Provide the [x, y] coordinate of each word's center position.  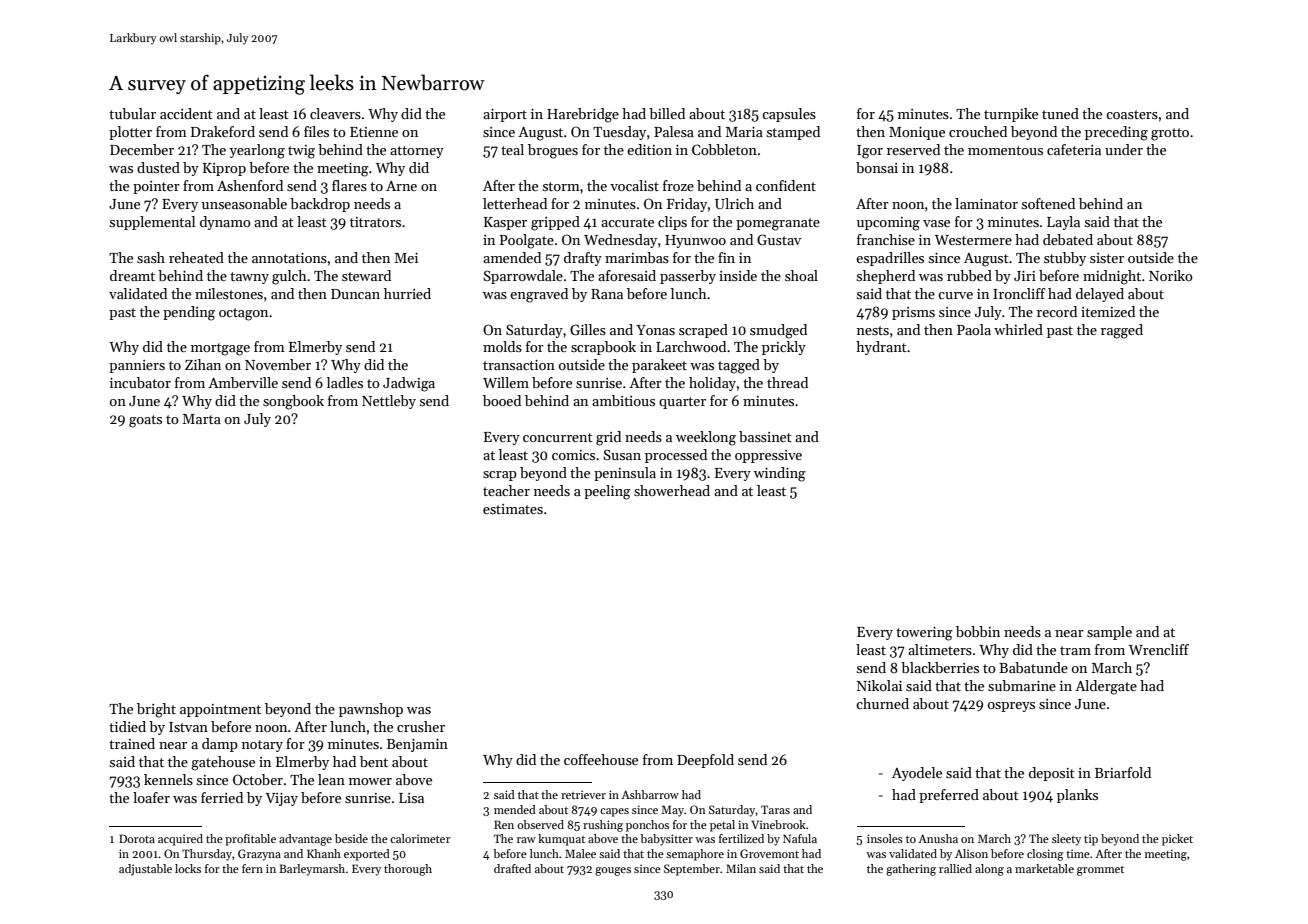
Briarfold [1123, 772]
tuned [1060, 113]
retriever [583, 794]
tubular [132, 113]
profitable [250, 840]
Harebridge [583, 115]
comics [573, 455]
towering [924, 634]
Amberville [243, 382]
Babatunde [1033, 667]
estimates [513, 509]
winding [780, 474]
